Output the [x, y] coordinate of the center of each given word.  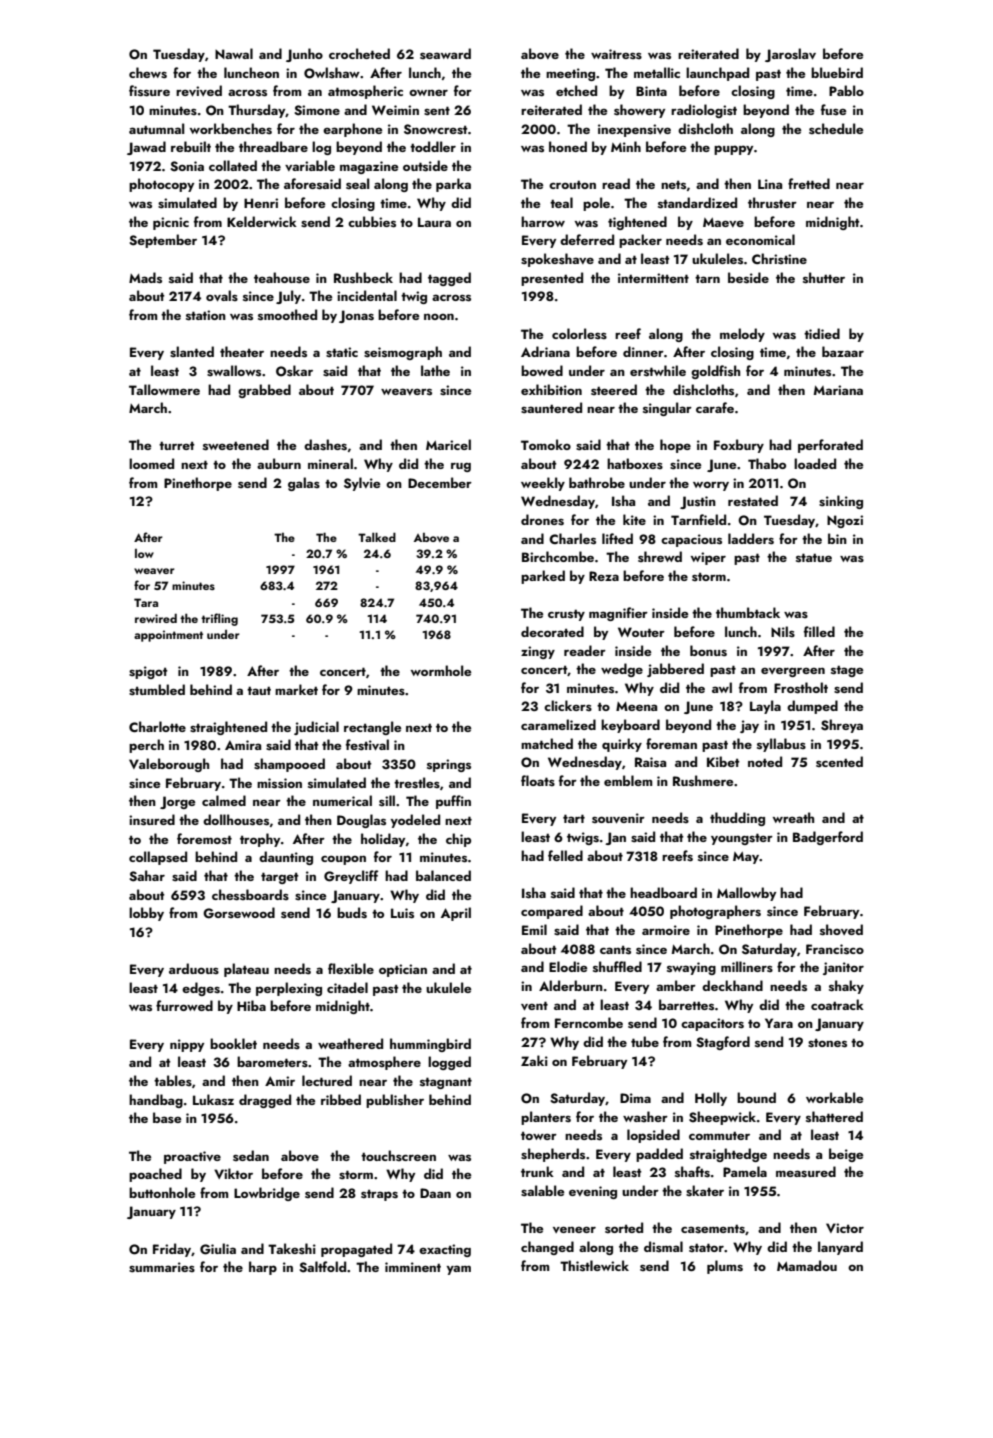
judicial [316, 728]
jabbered [675, 670]
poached [155, 1175]
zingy [538, 652]
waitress [616, 54]
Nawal [234, 53]
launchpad [717, 74]
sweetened [236, 445]
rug [461, 467]
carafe [715, 407]
